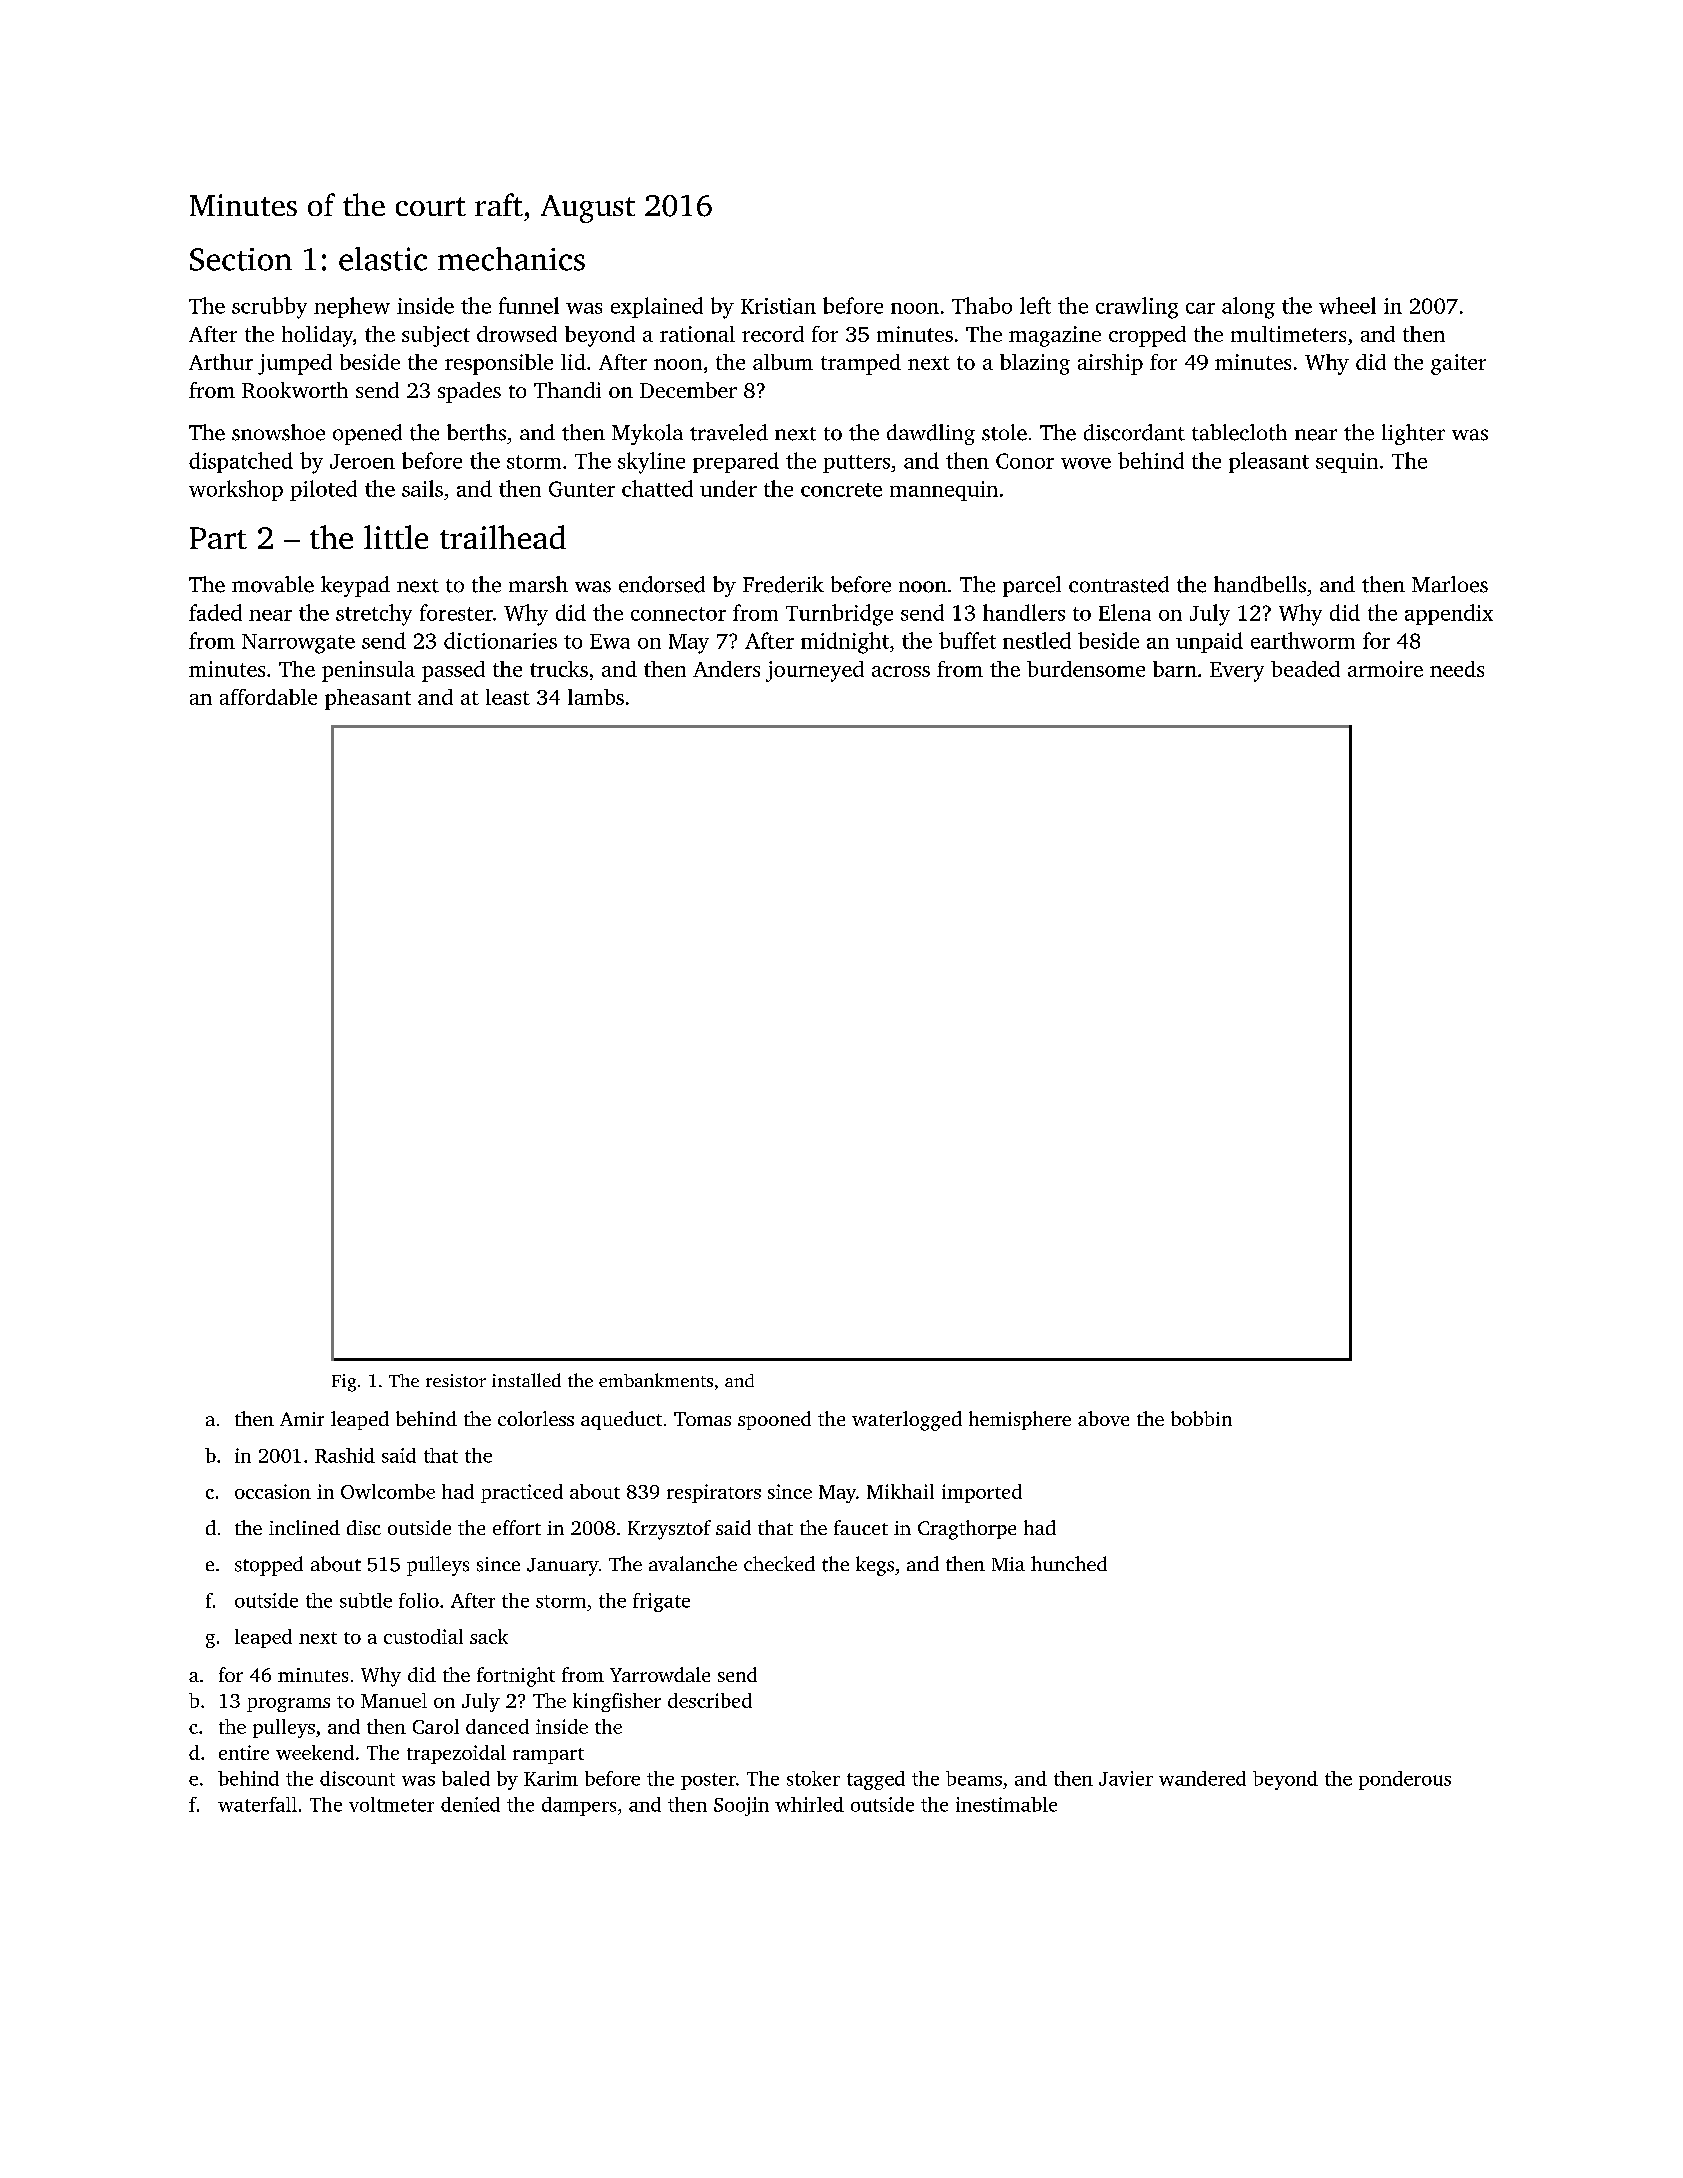  Describe the element at coordinates (1347, 305) in the screenshot. I see `wheel` at that location.
